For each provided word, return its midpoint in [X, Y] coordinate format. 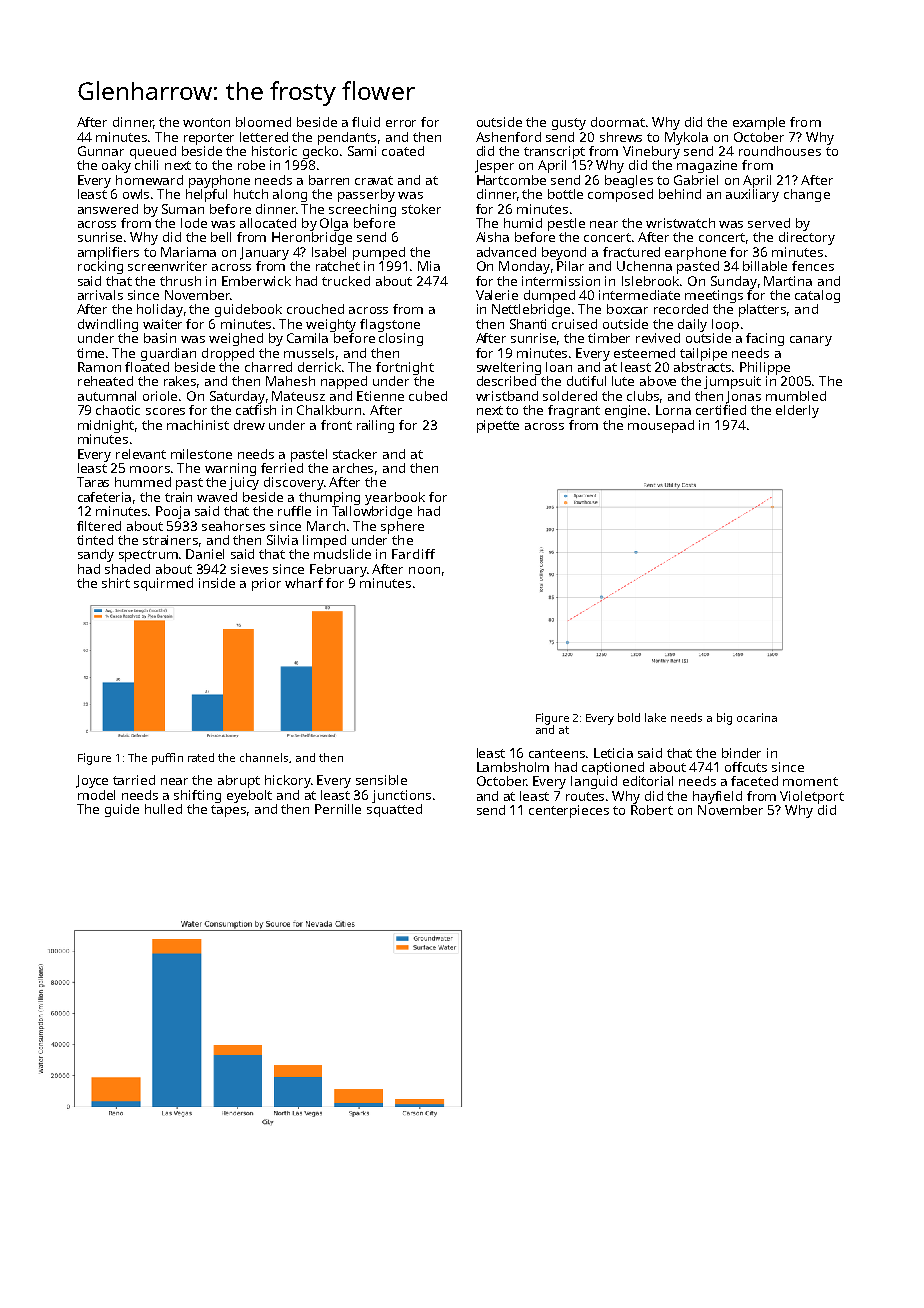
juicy [244, 483]
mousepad [661, 426]
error [401, 123]
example [759, 123]
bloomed [263, 122]
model [96, 795]
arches [353, 468]
